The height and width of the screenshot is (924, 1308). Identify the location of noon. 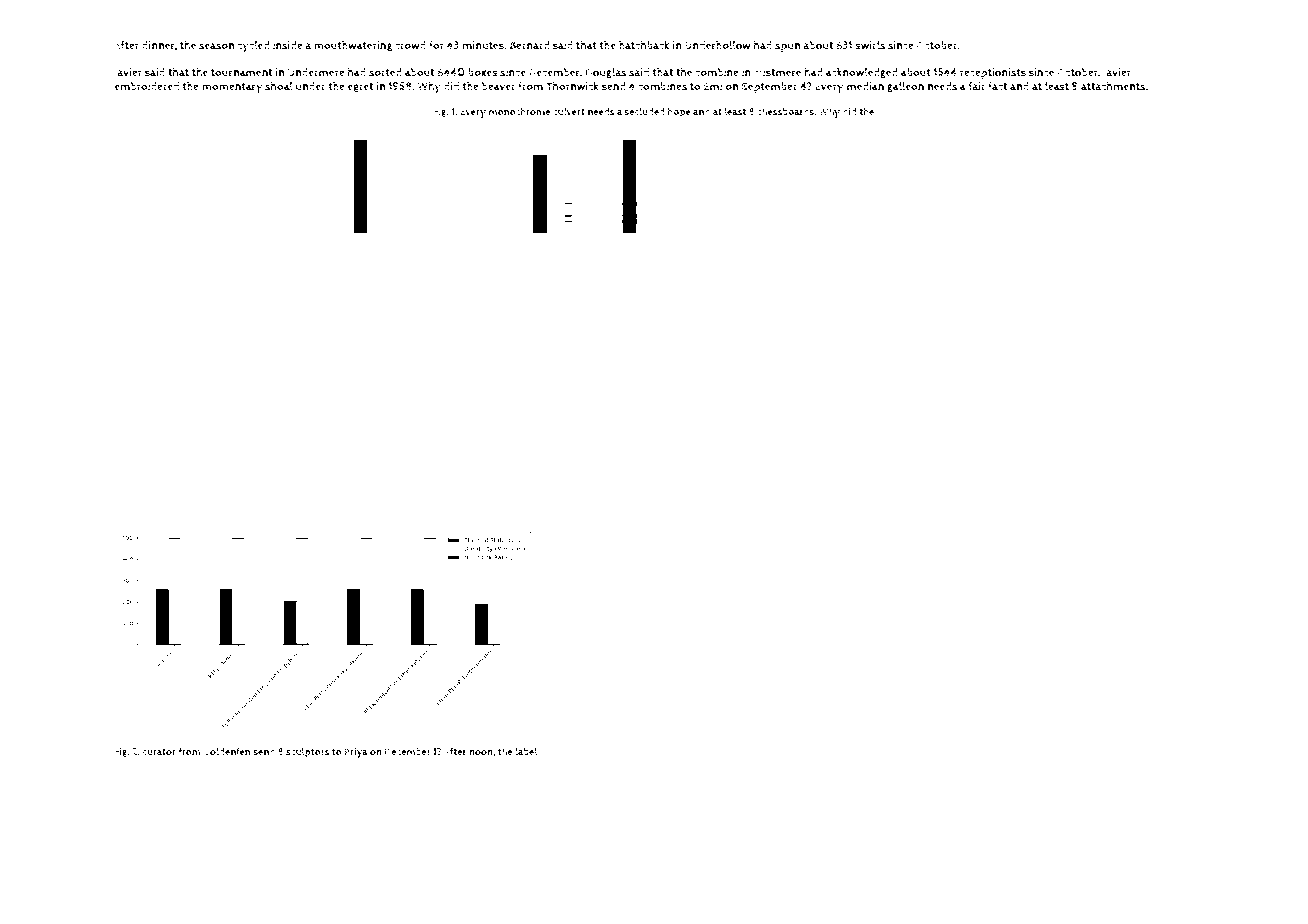
(481, 752).
